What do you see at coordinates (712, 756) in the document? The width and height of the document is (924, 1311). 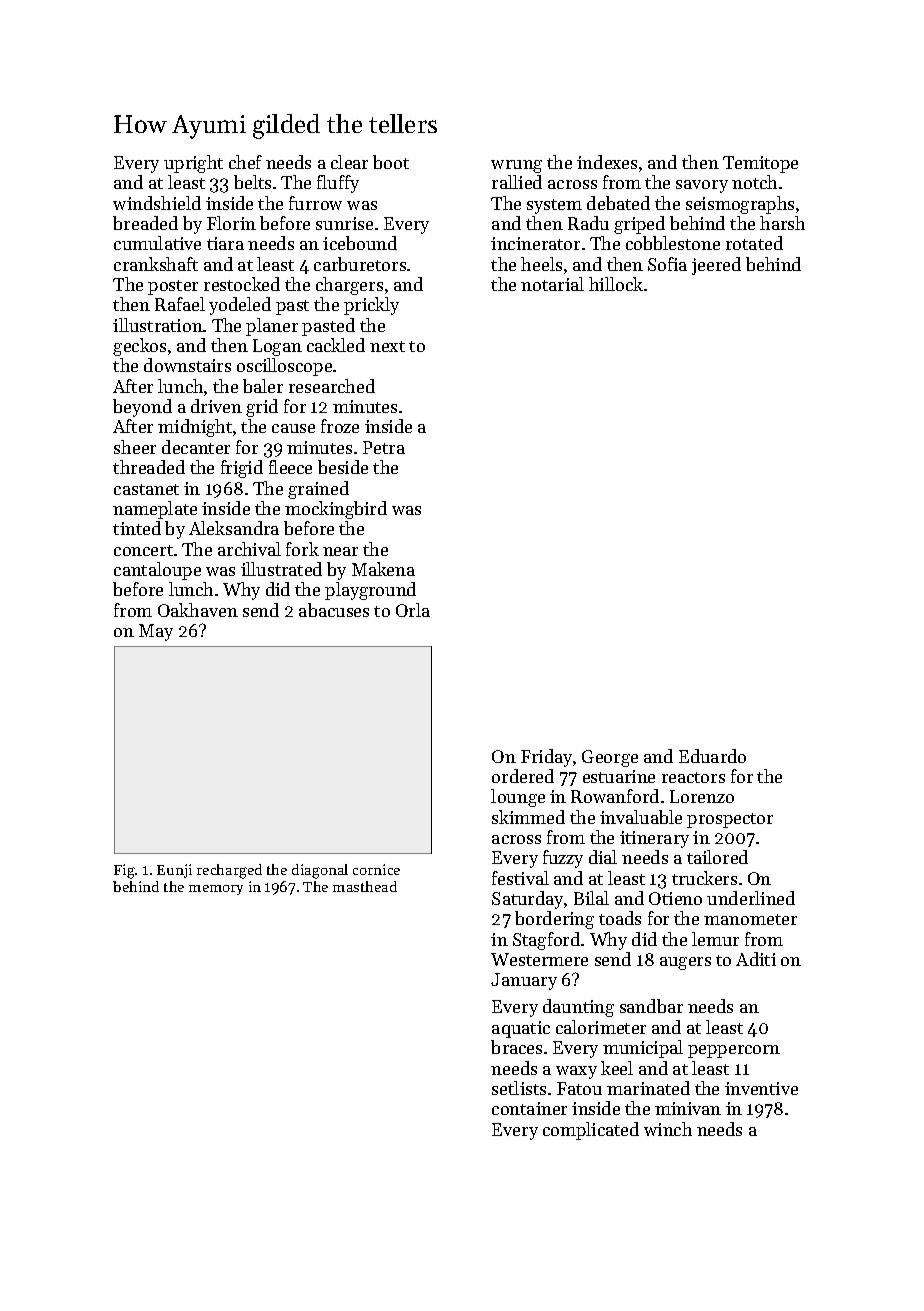 I see `Eduardo` at bounding box center [712, 756].
